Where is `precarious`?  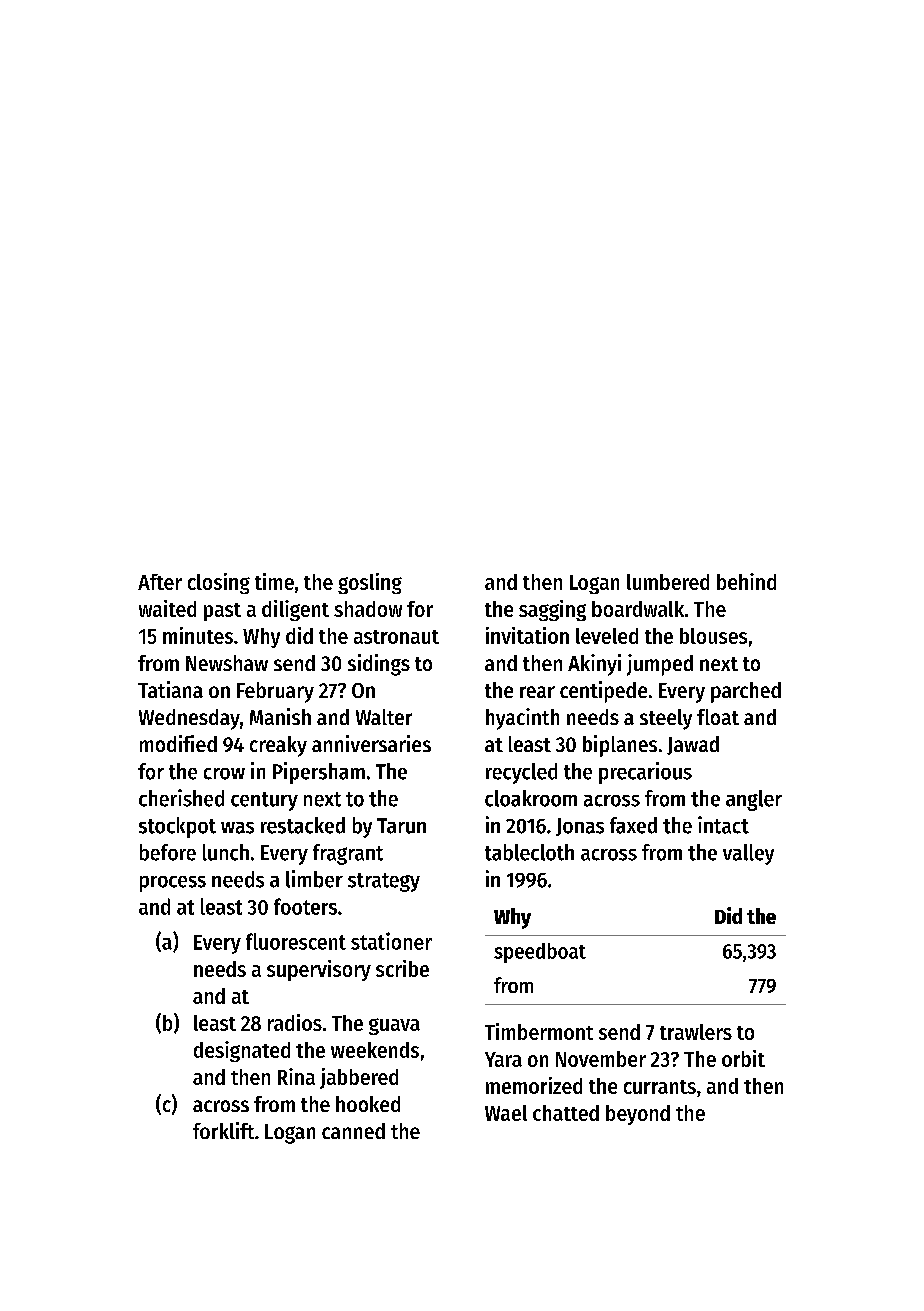 precarious is located at coordinates (645, 773).
